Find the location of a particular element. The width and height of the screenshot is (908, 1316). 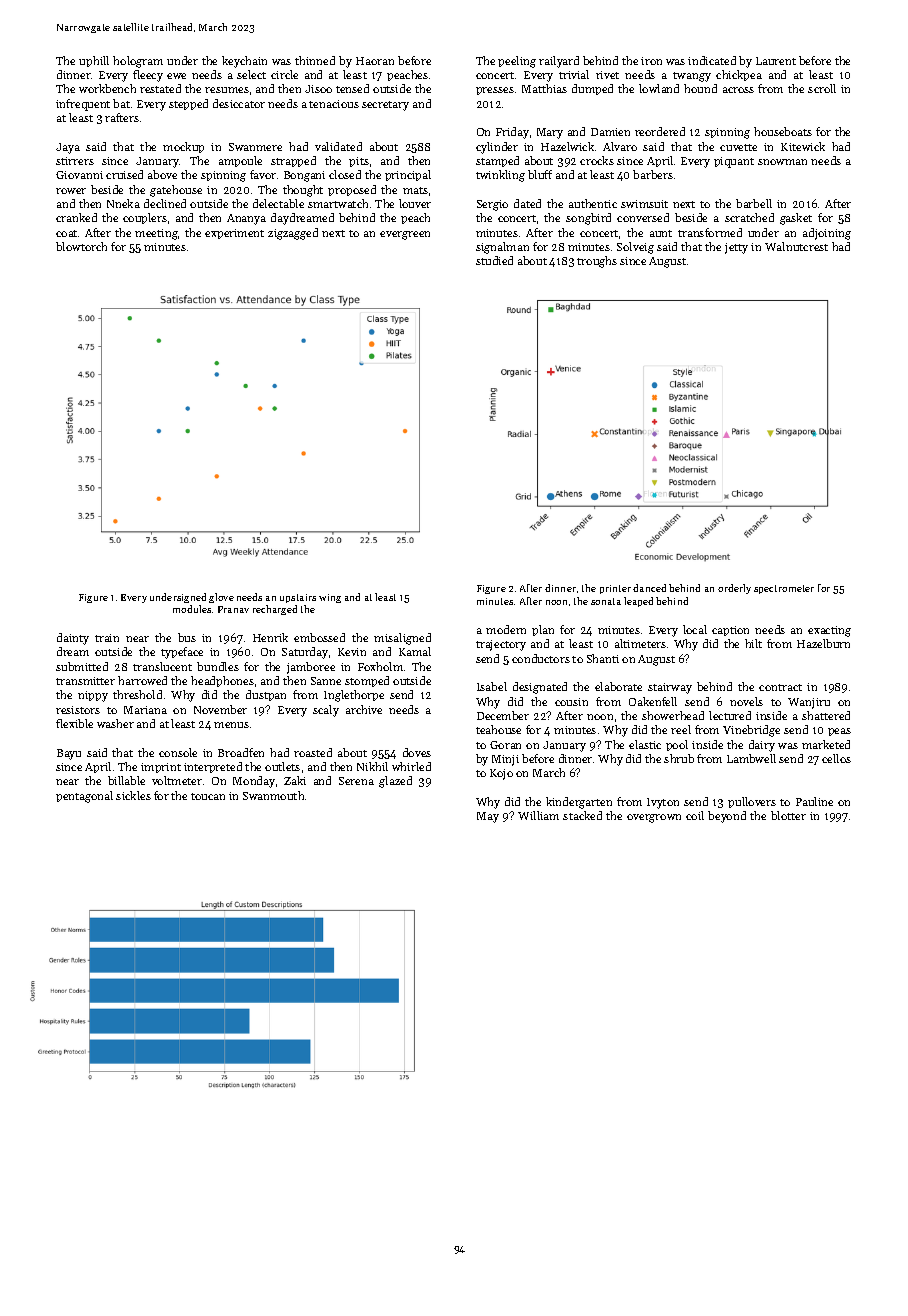

menus is located at coordinates (231, 725).
